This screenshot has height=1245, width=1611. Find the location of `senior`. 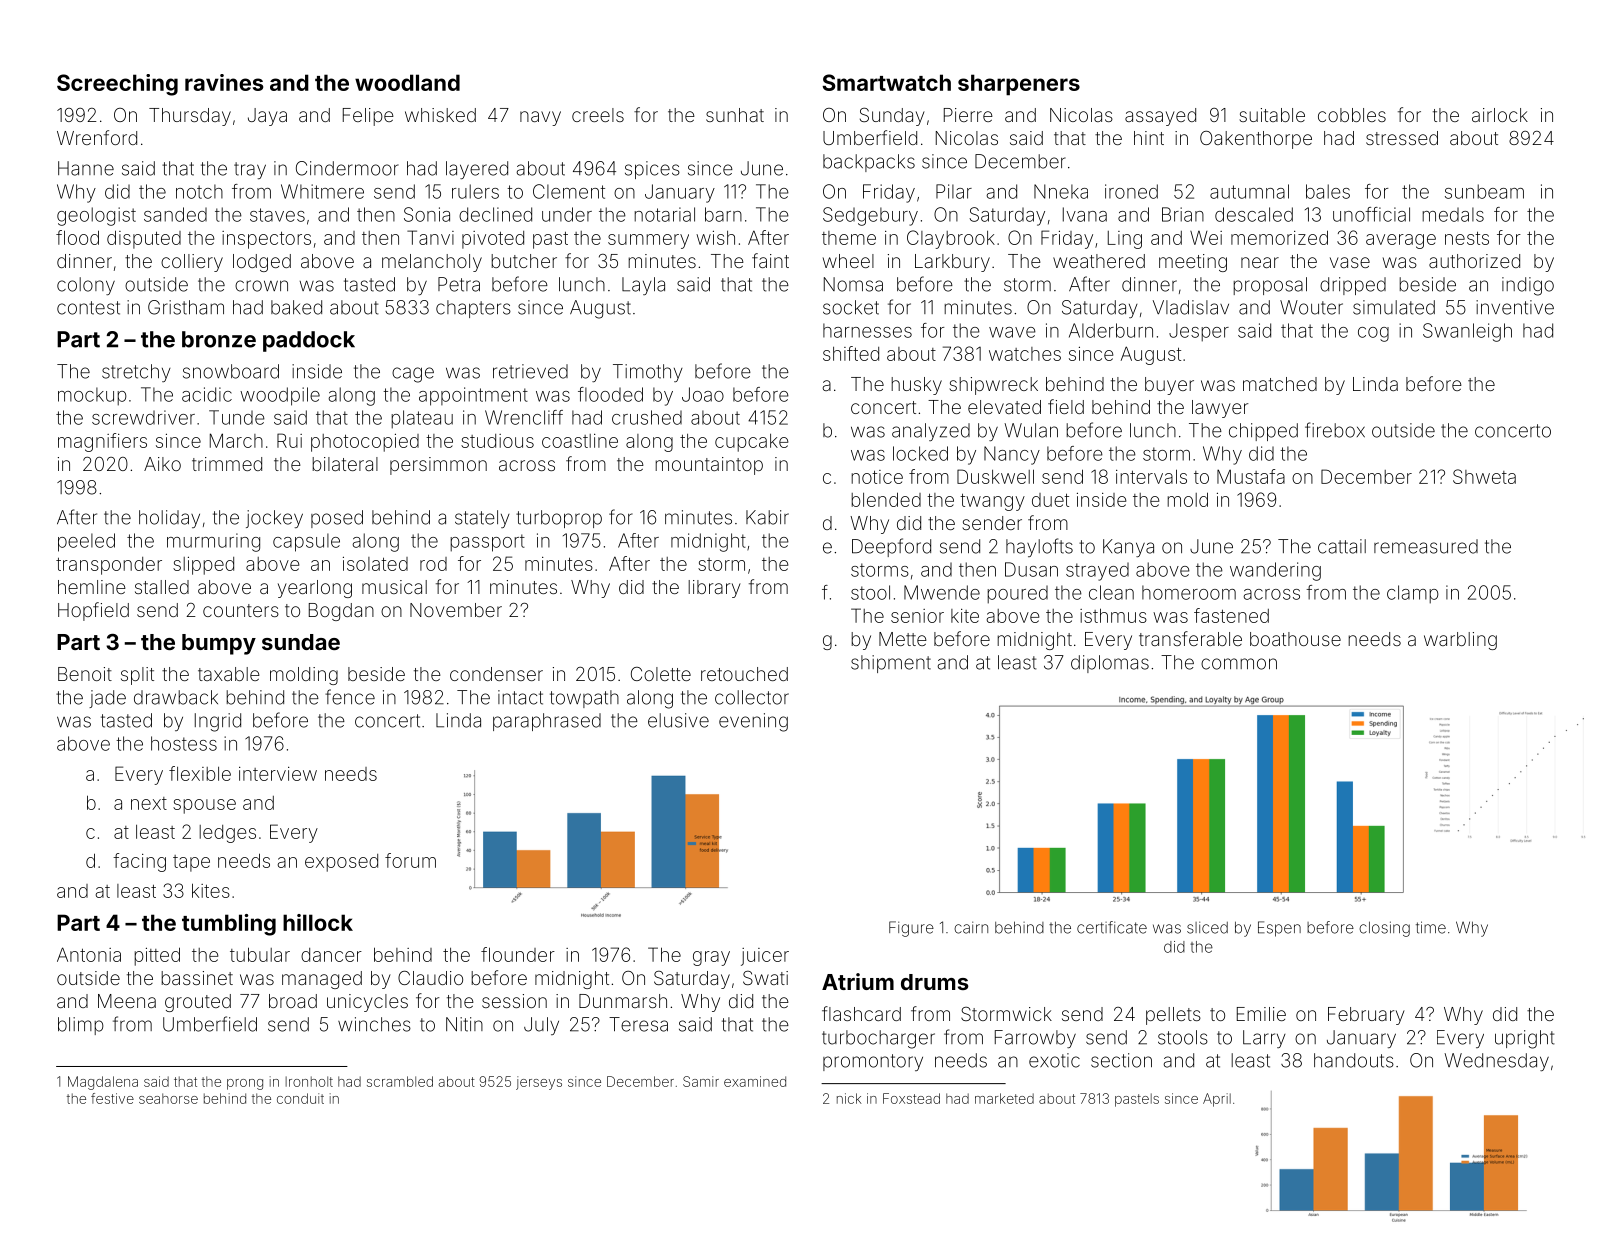

senior is located at coordinates (917, 616).
